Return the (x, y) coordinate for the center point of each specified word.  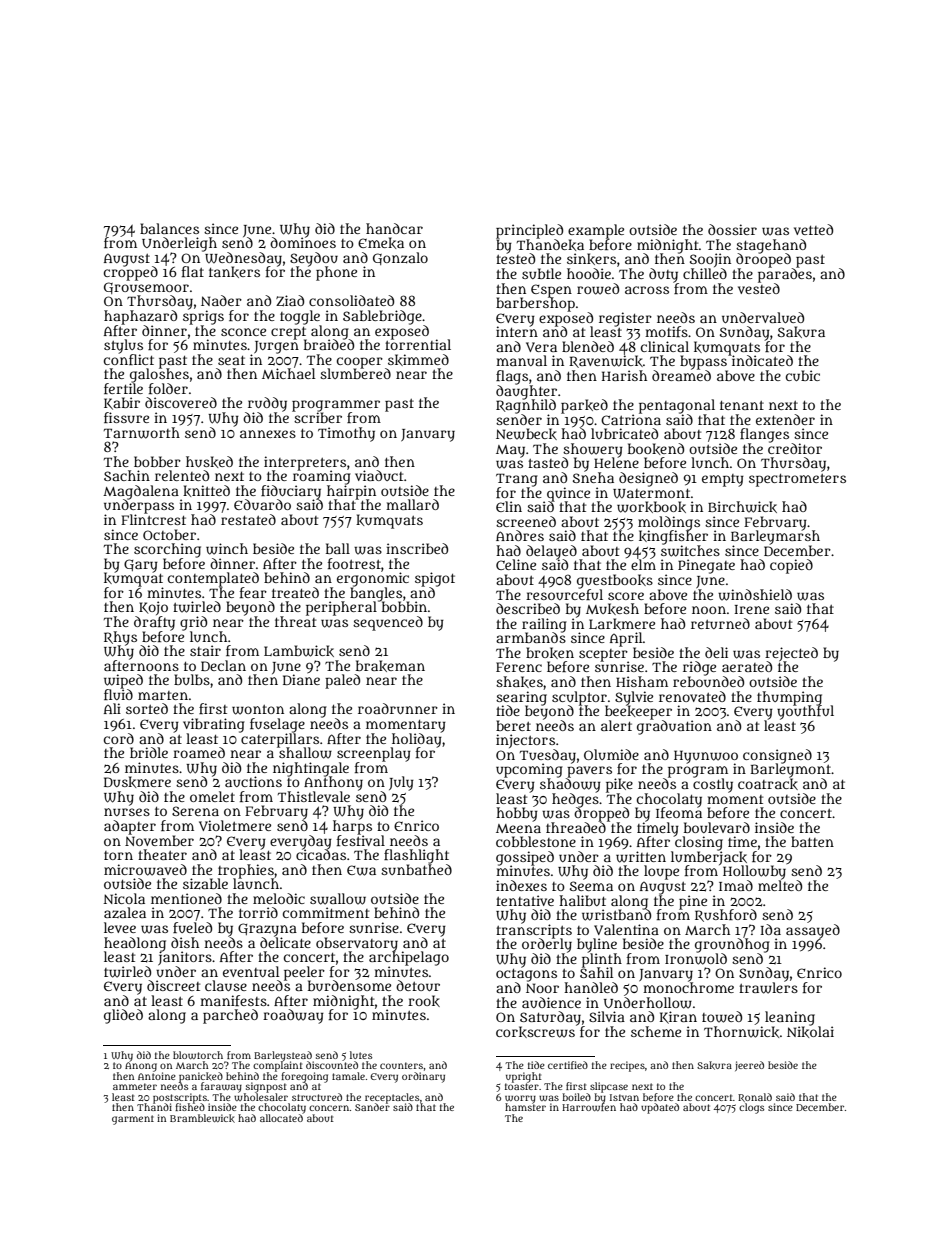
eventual (251, 971)
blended (588, 346)
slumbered (355, 373)
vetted (813, 229)
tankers (234, 272)
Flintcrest (153, 519)
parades (785, 275)
